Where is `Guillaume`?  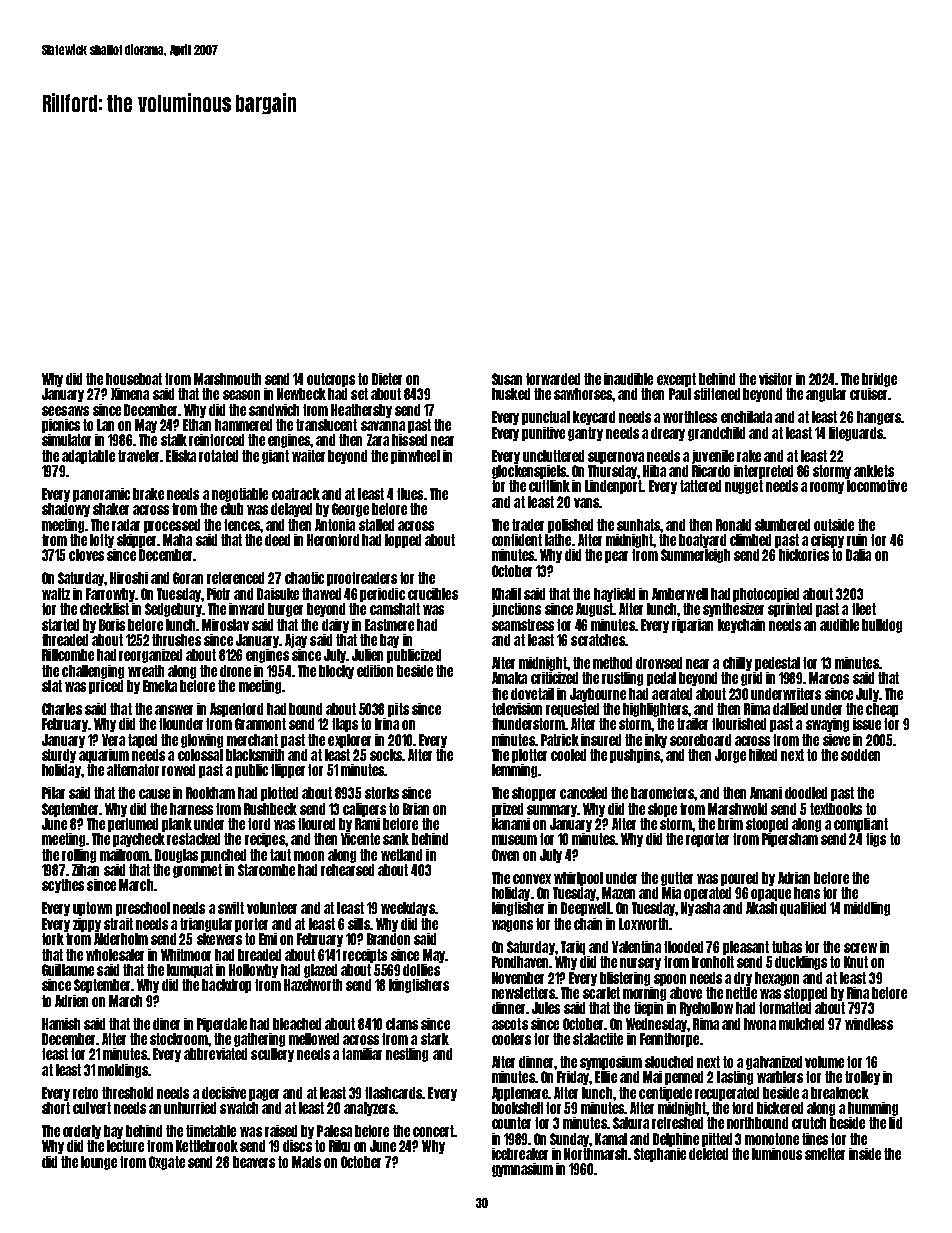
Guillaume is located at coordinates (68, 970).
